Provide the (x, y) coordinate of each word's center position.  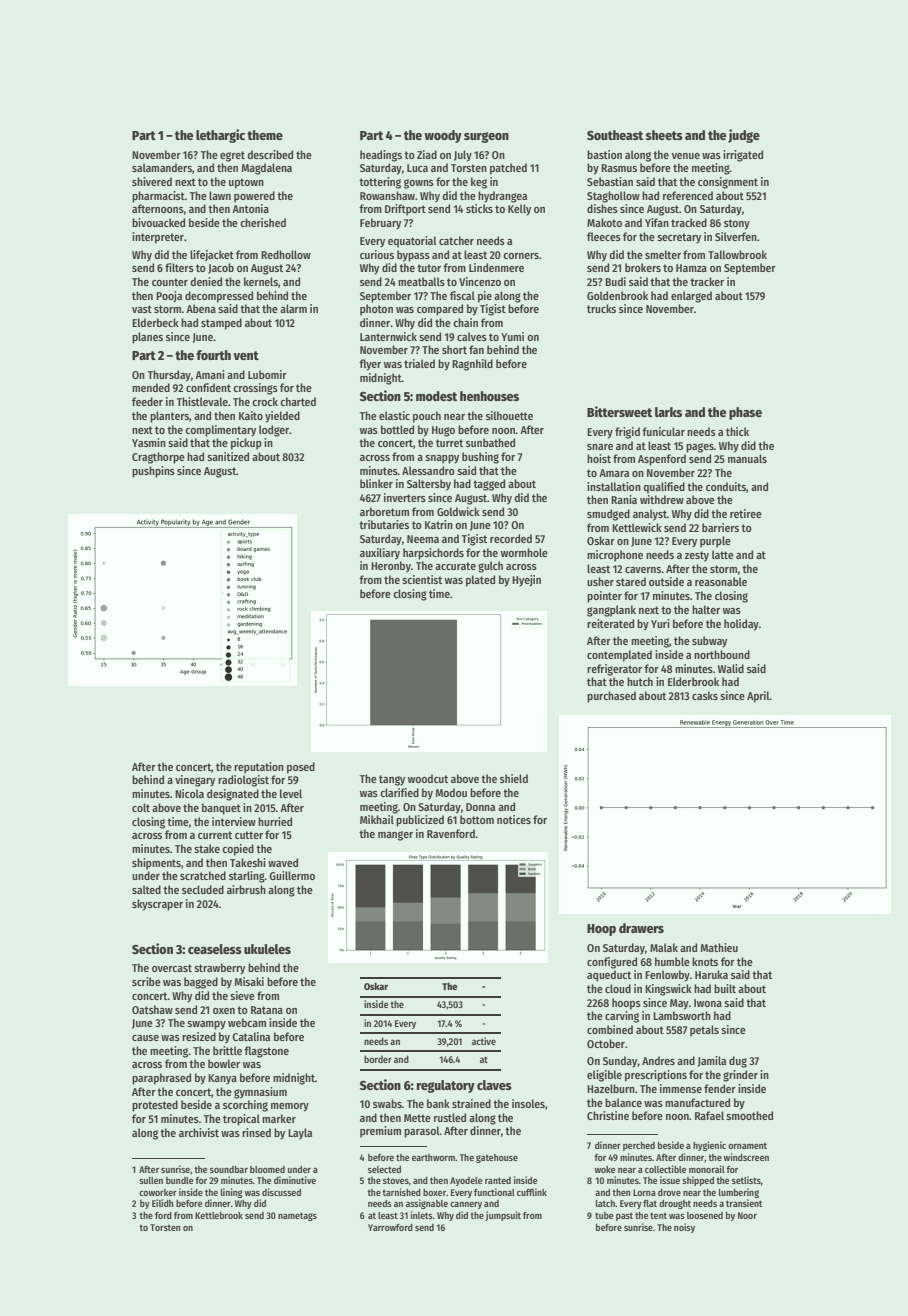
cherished (263, 222)
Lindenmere (496, 267)
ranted (498, 1180)
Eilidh (162, 1203)
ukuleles (267, 949)
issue (670, 1180)
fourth (213, 355)
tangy (392, 780)
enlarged (691, 297)
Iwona (708, 1003)
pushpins (153, 472)
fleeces (604, 236)
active (484, 1041)
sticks (479, 208)
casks (705, 695)
